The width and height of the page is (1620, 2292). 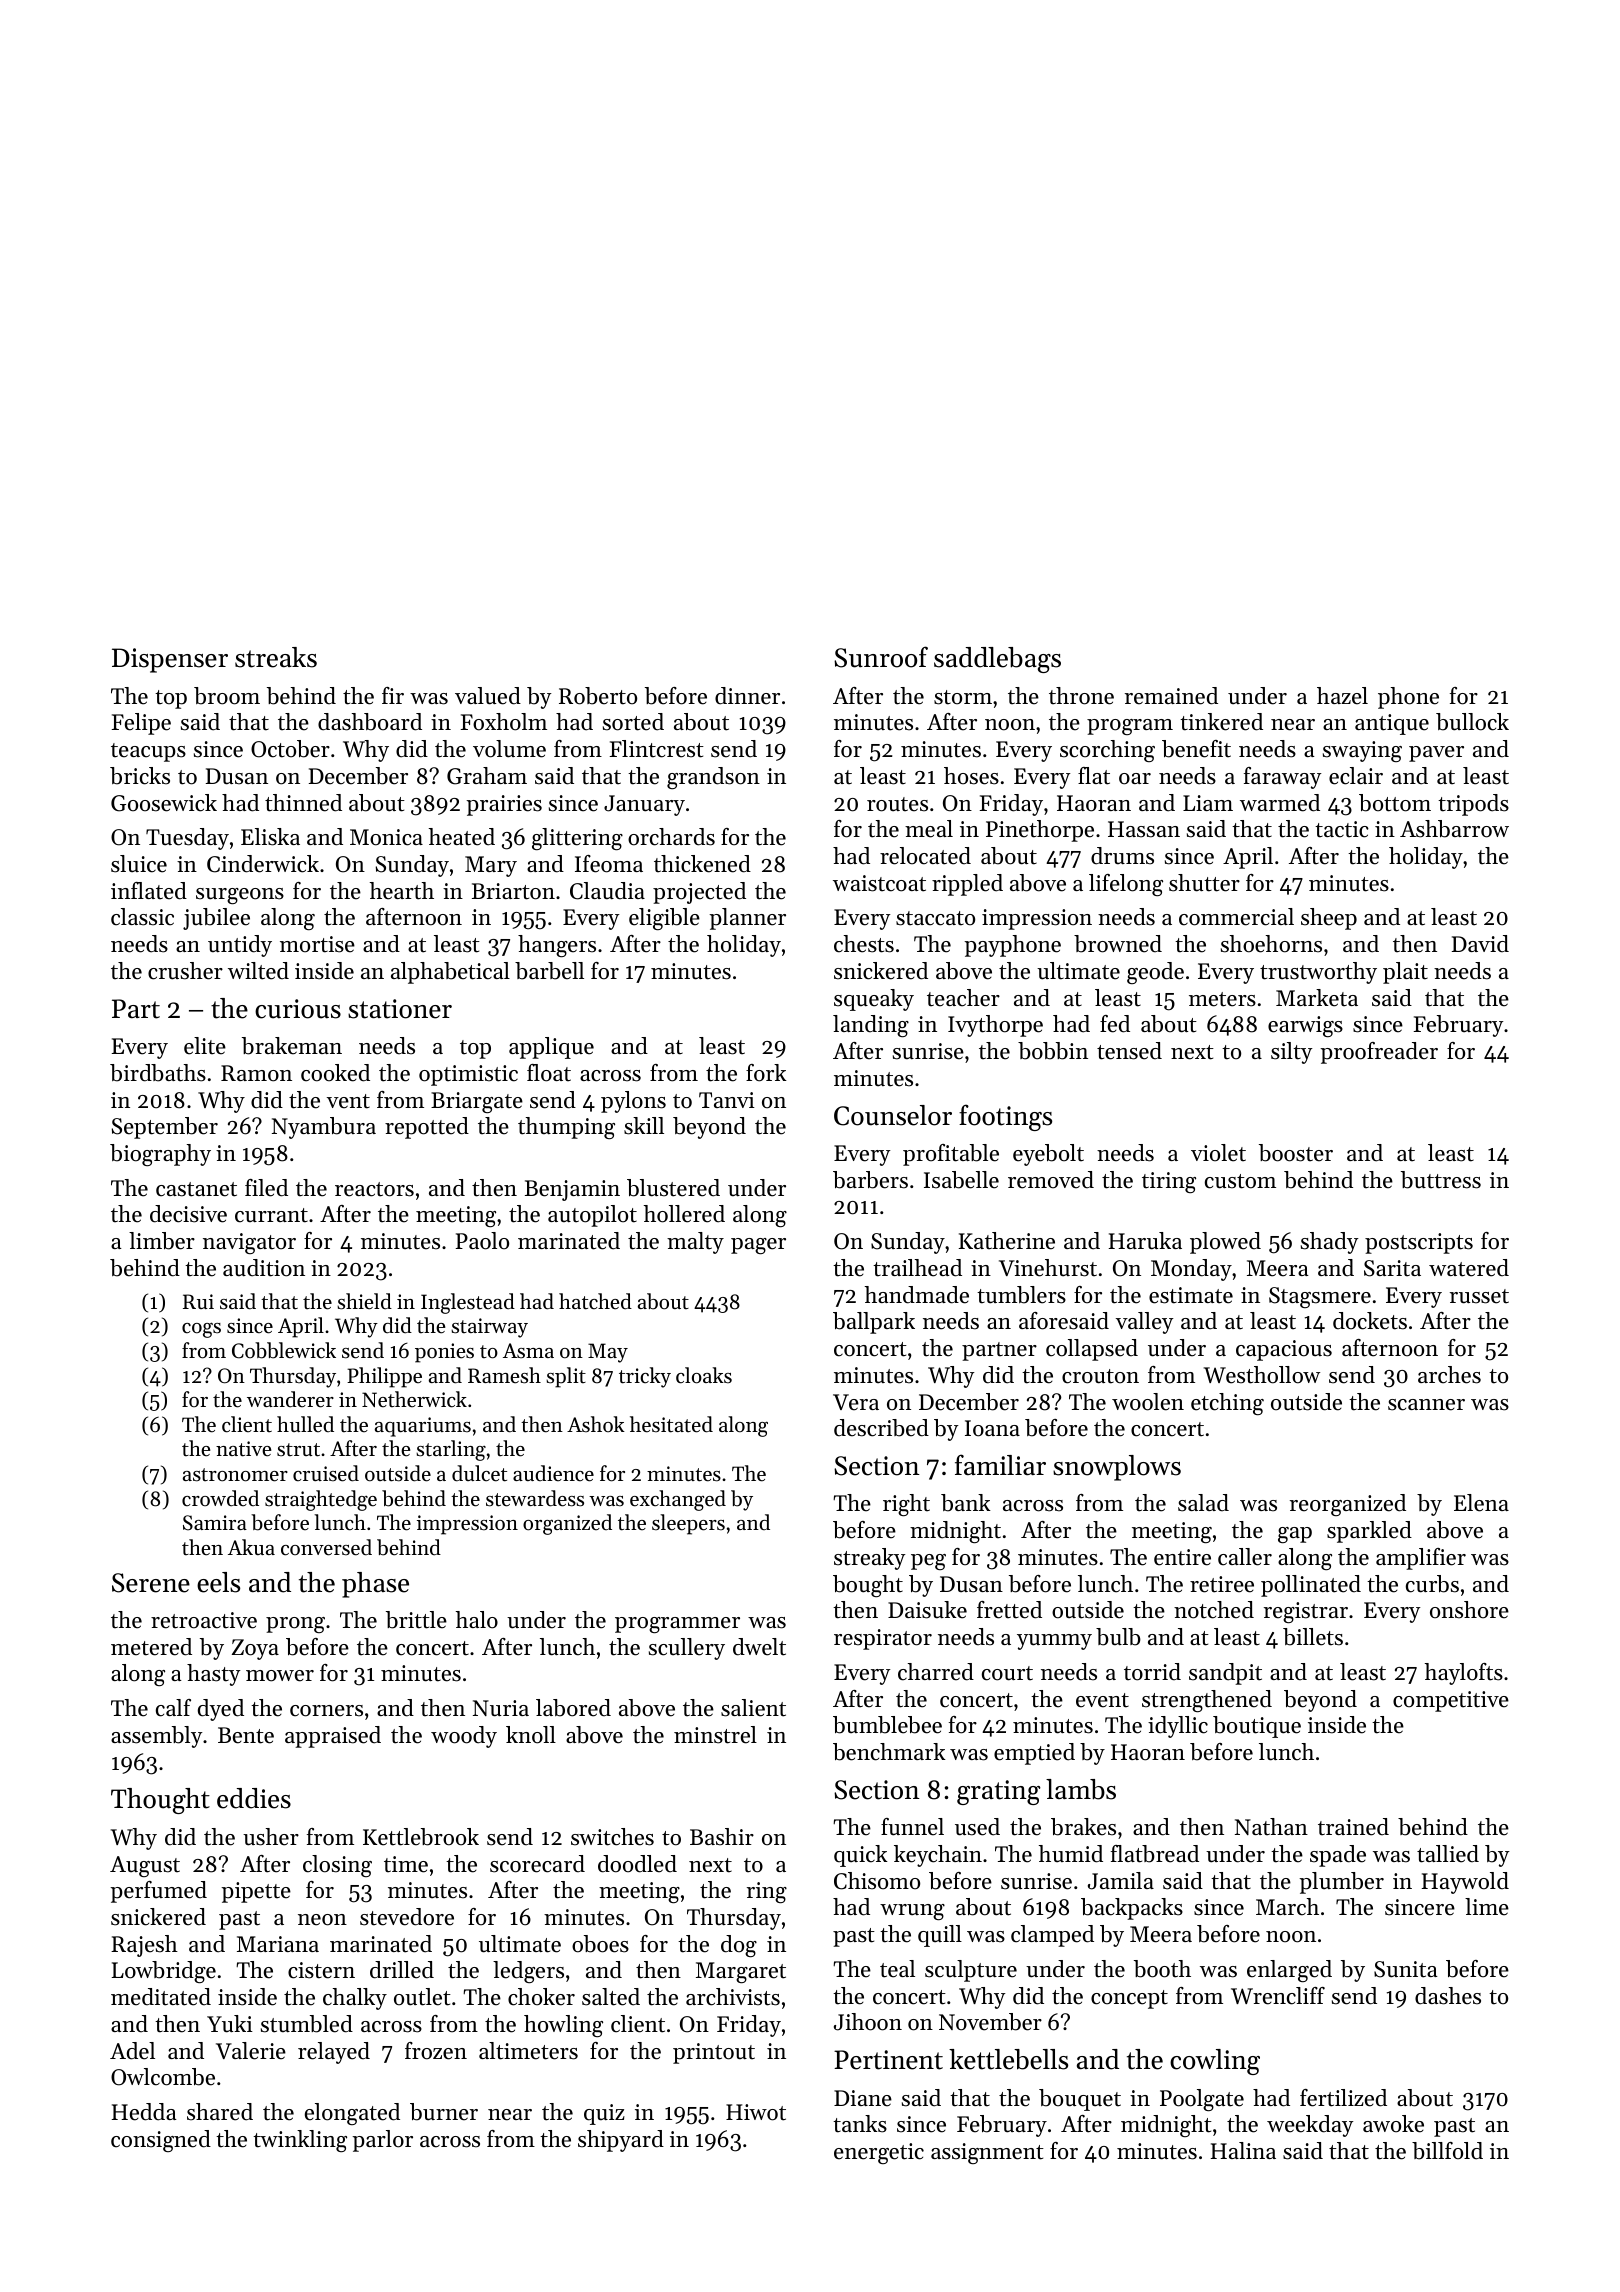 I want to click on saddlebags, so click(x=997, y=660).
